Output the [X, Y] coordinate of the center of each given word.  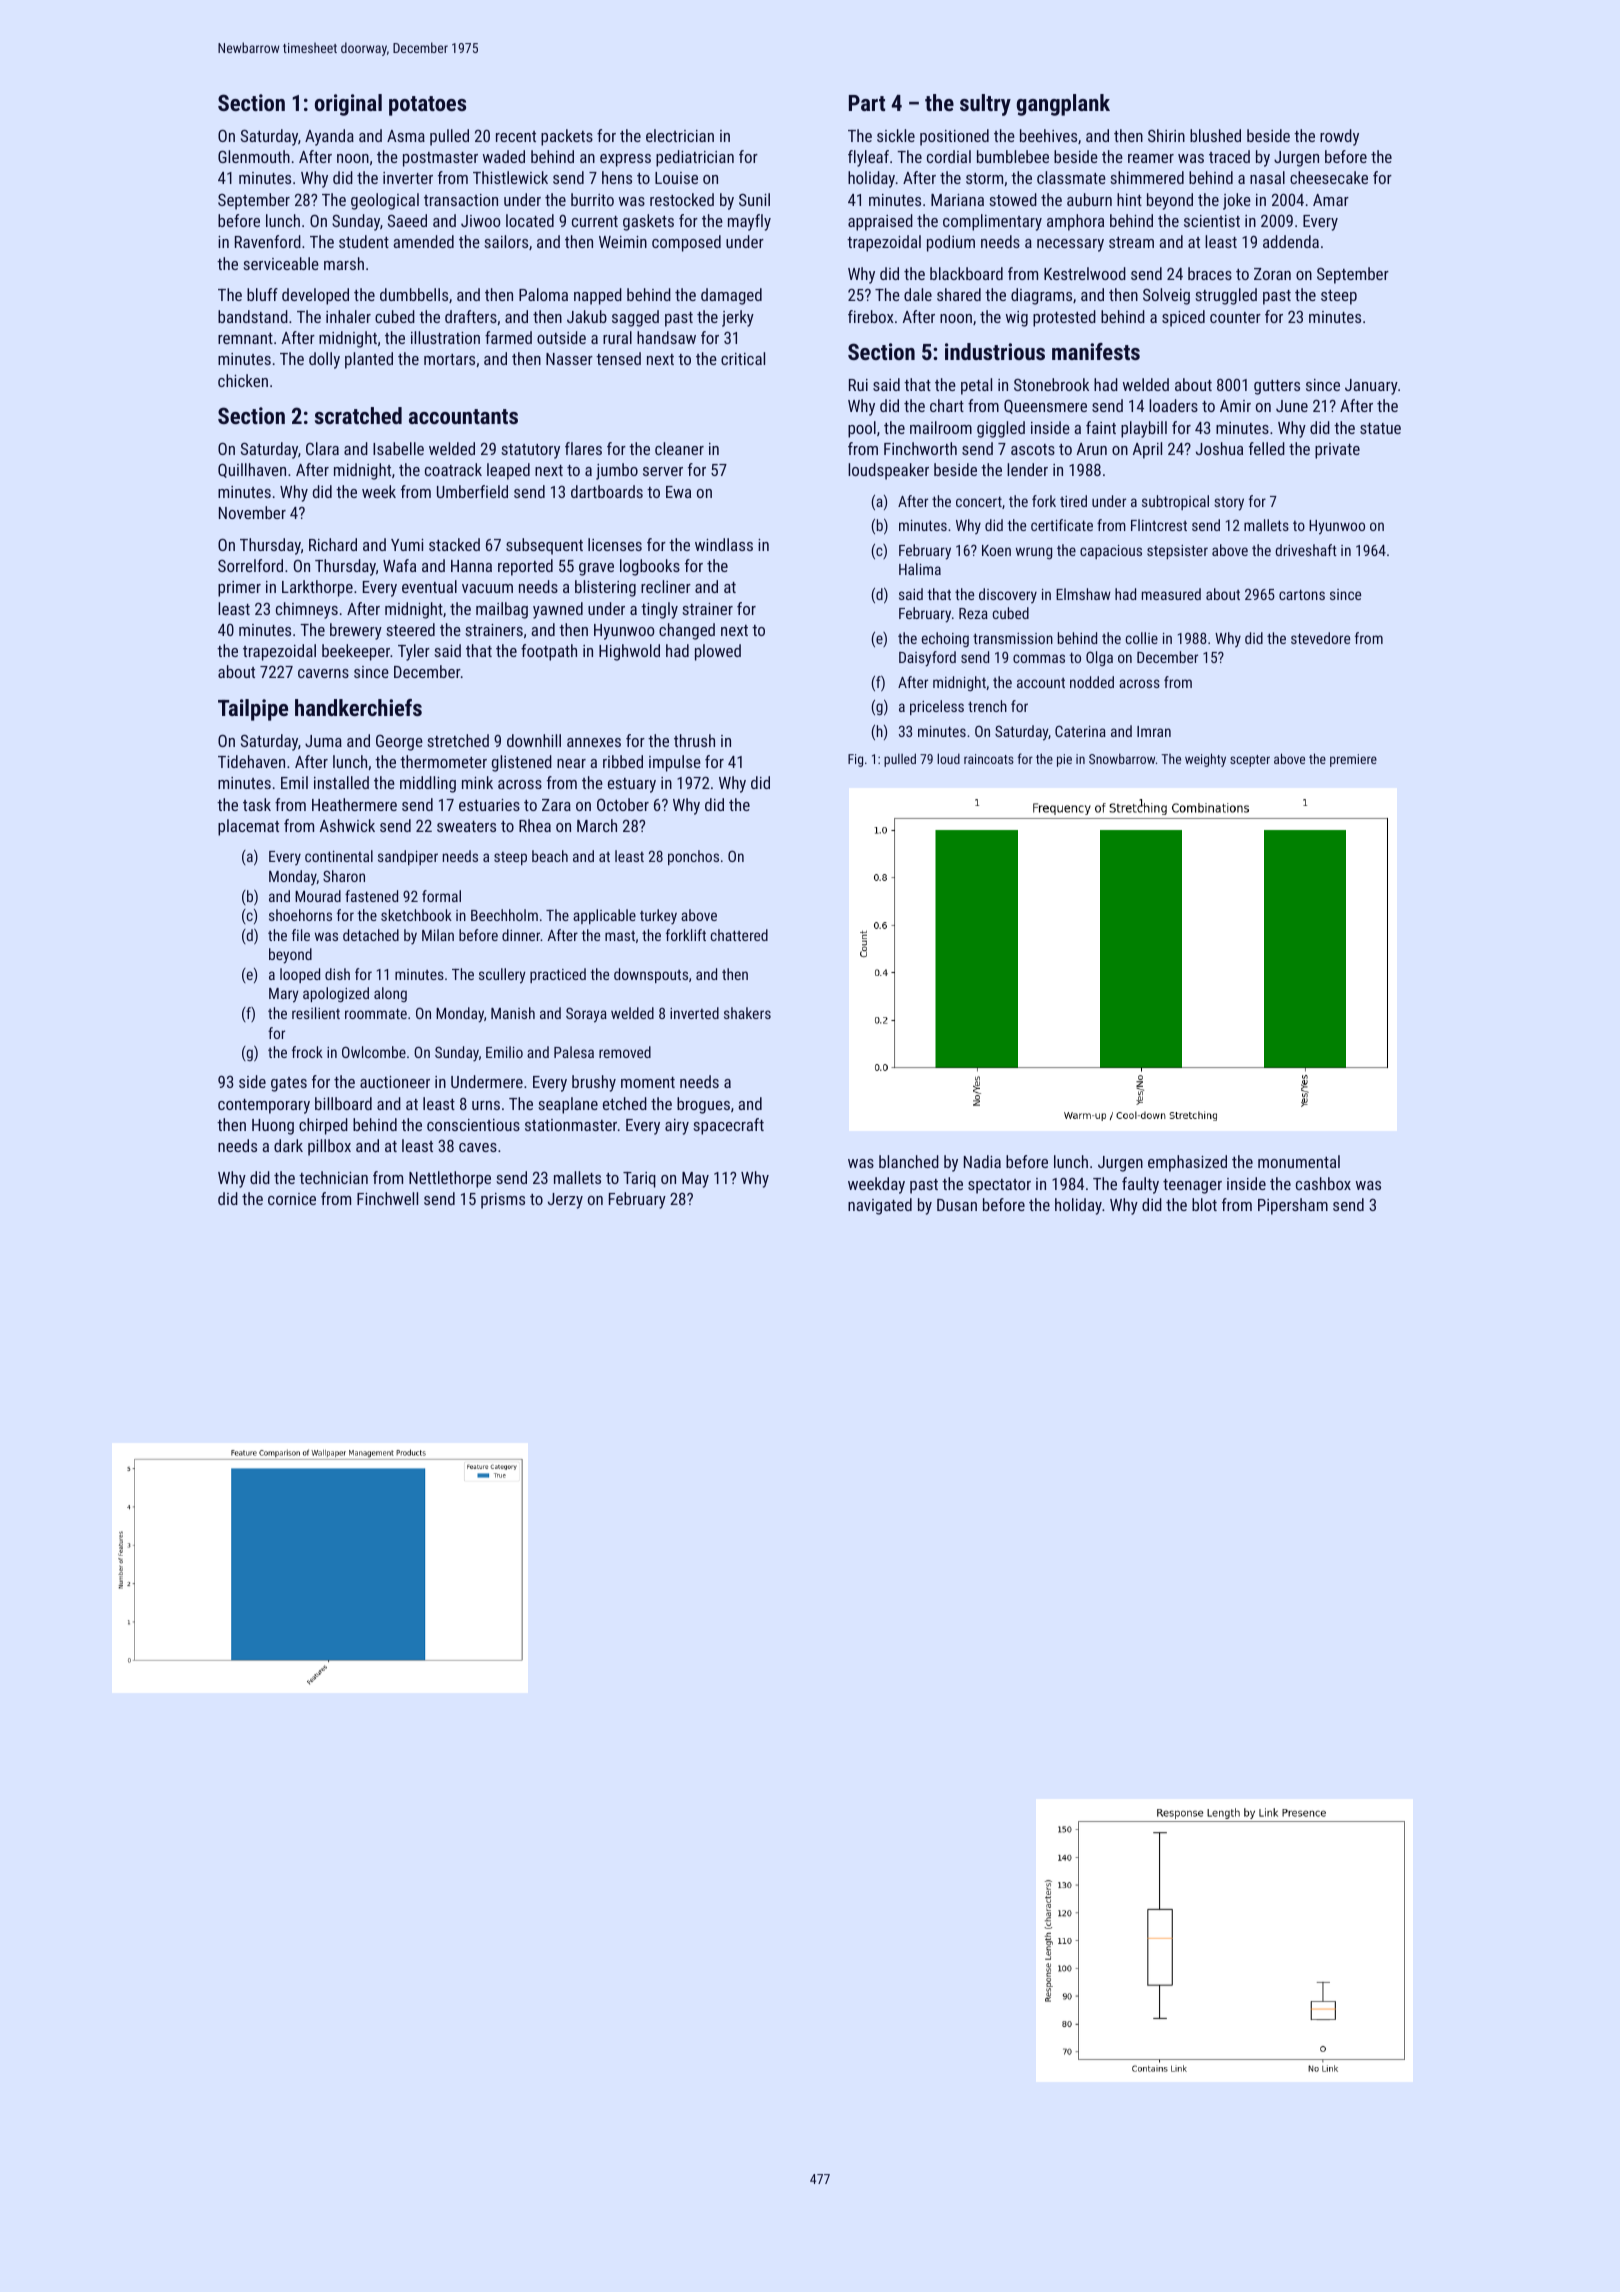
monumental [1299, 1161]
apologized [336, 995]
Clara [322, 448]
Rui [858, 385]
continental [339, 856]
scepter [1250, 761]
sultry [985, 105]
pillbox [329, 1147]
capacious [1111, 552]
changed [687, 631]
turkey [658, 917]
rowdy [1339, 137]
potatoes [427, 106]
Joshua [1219, 448]
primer [239, 589]
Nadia [982, 1161]
